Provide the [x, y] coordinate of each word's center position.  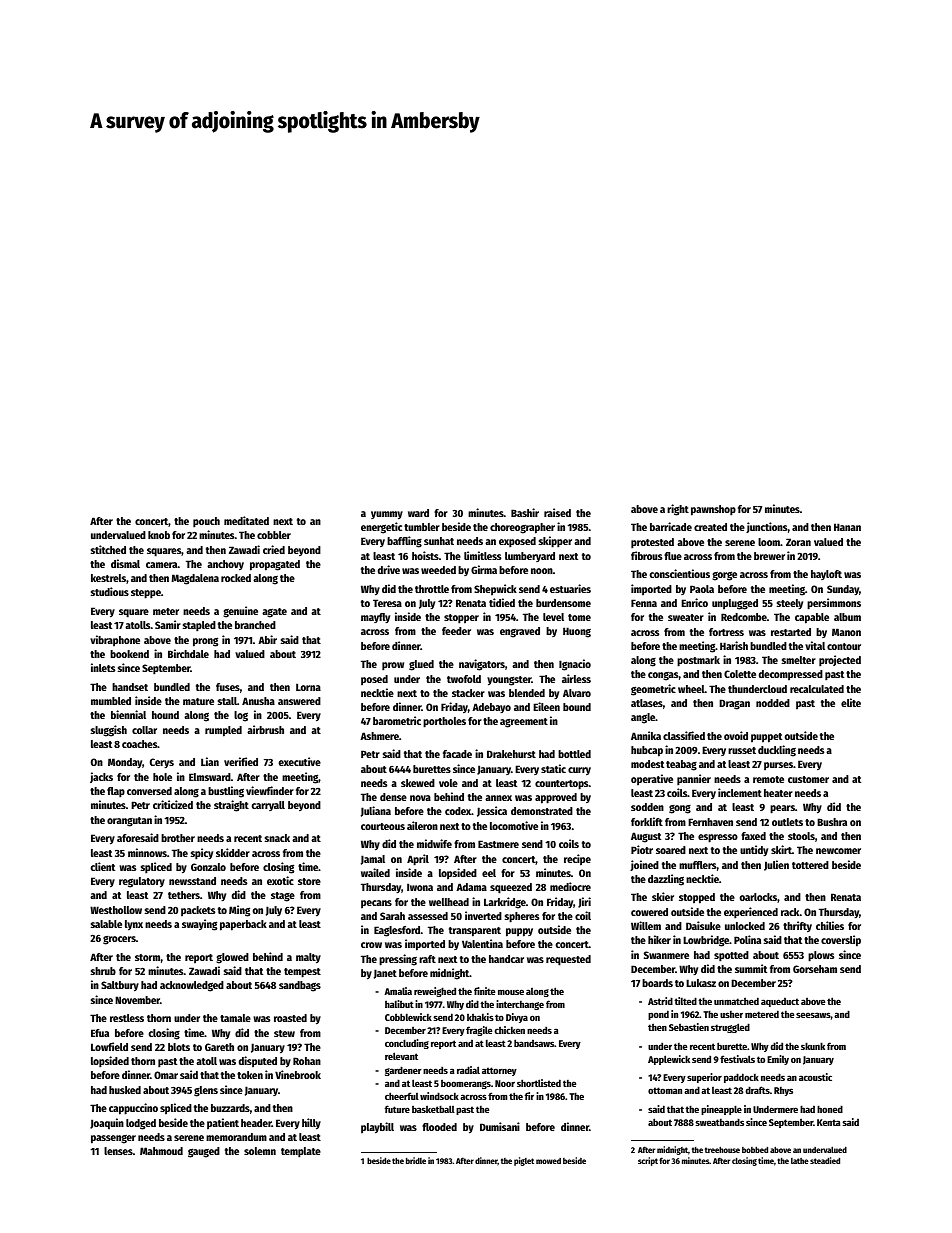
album [847, 617]
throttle [432, 589]
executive [300, 761]
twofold [464, 679]
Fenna [644, 603]
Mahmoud [161, 1151]
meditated [246, 520]
